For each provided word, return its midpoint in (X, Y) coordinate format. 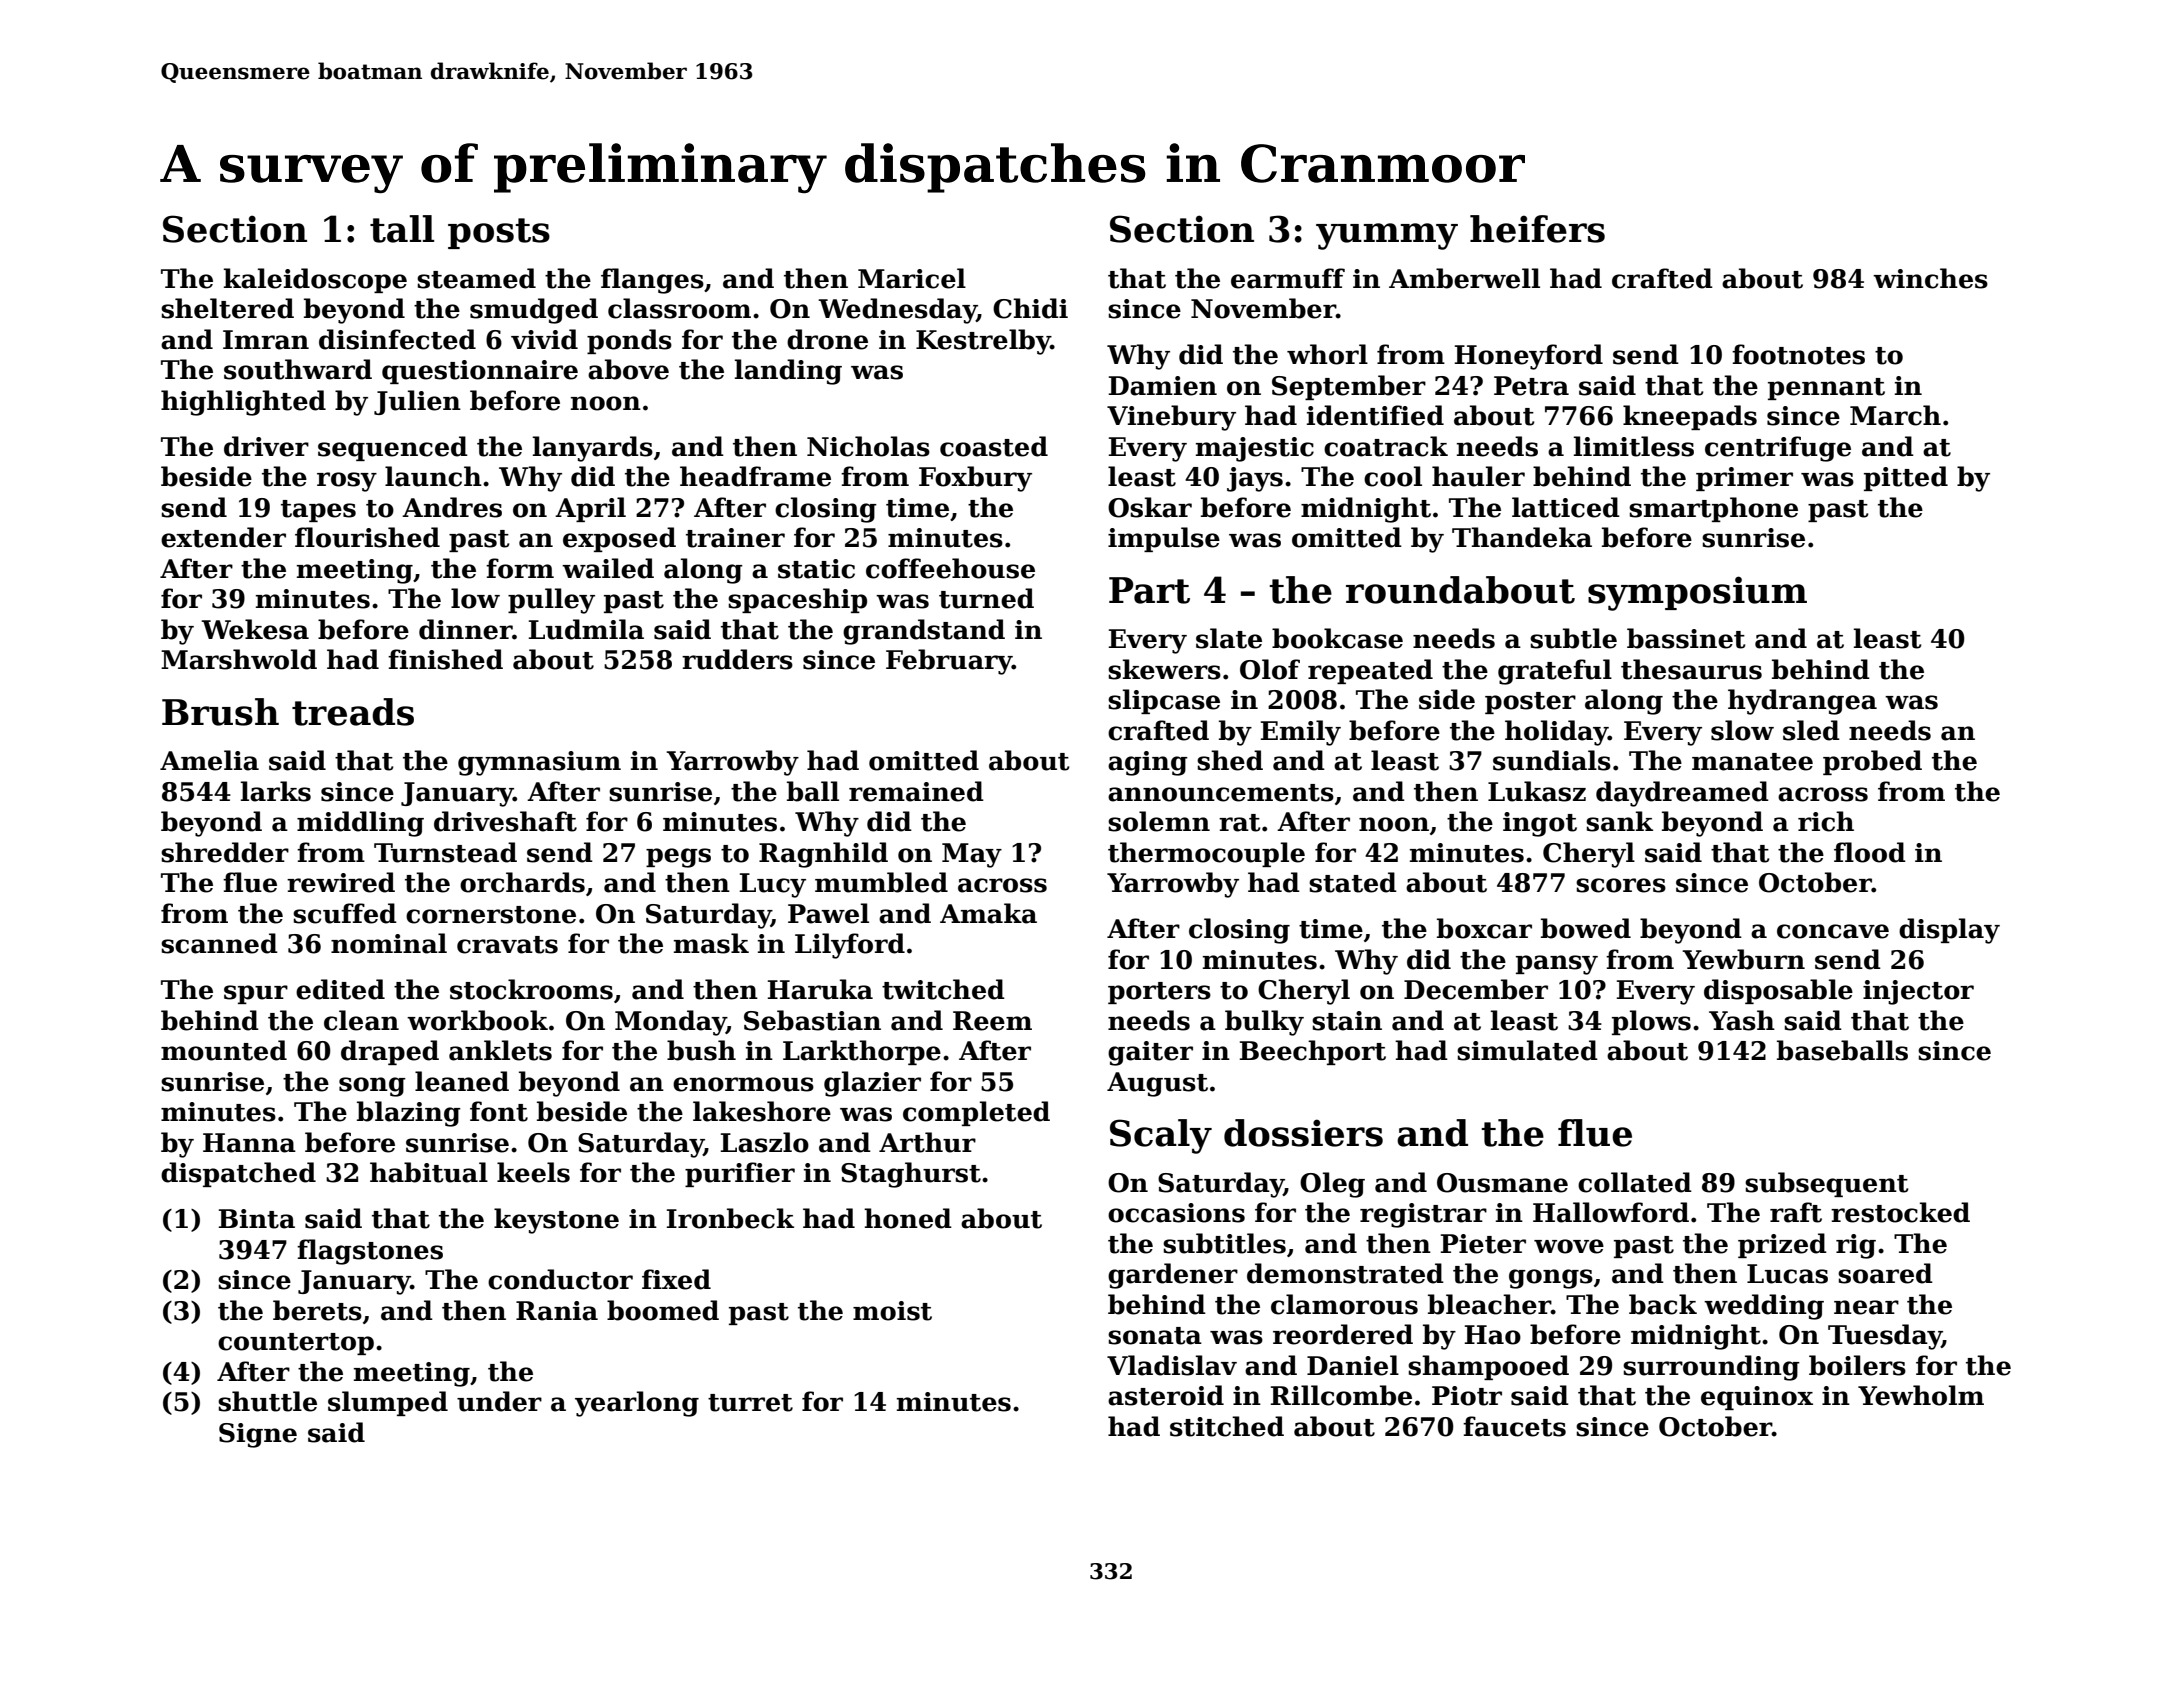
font (499, 1111)
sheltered (227, 308)
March (1895, 415)
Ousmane (1502, 1183)
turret (750, 1403)
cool (1393, 476)
